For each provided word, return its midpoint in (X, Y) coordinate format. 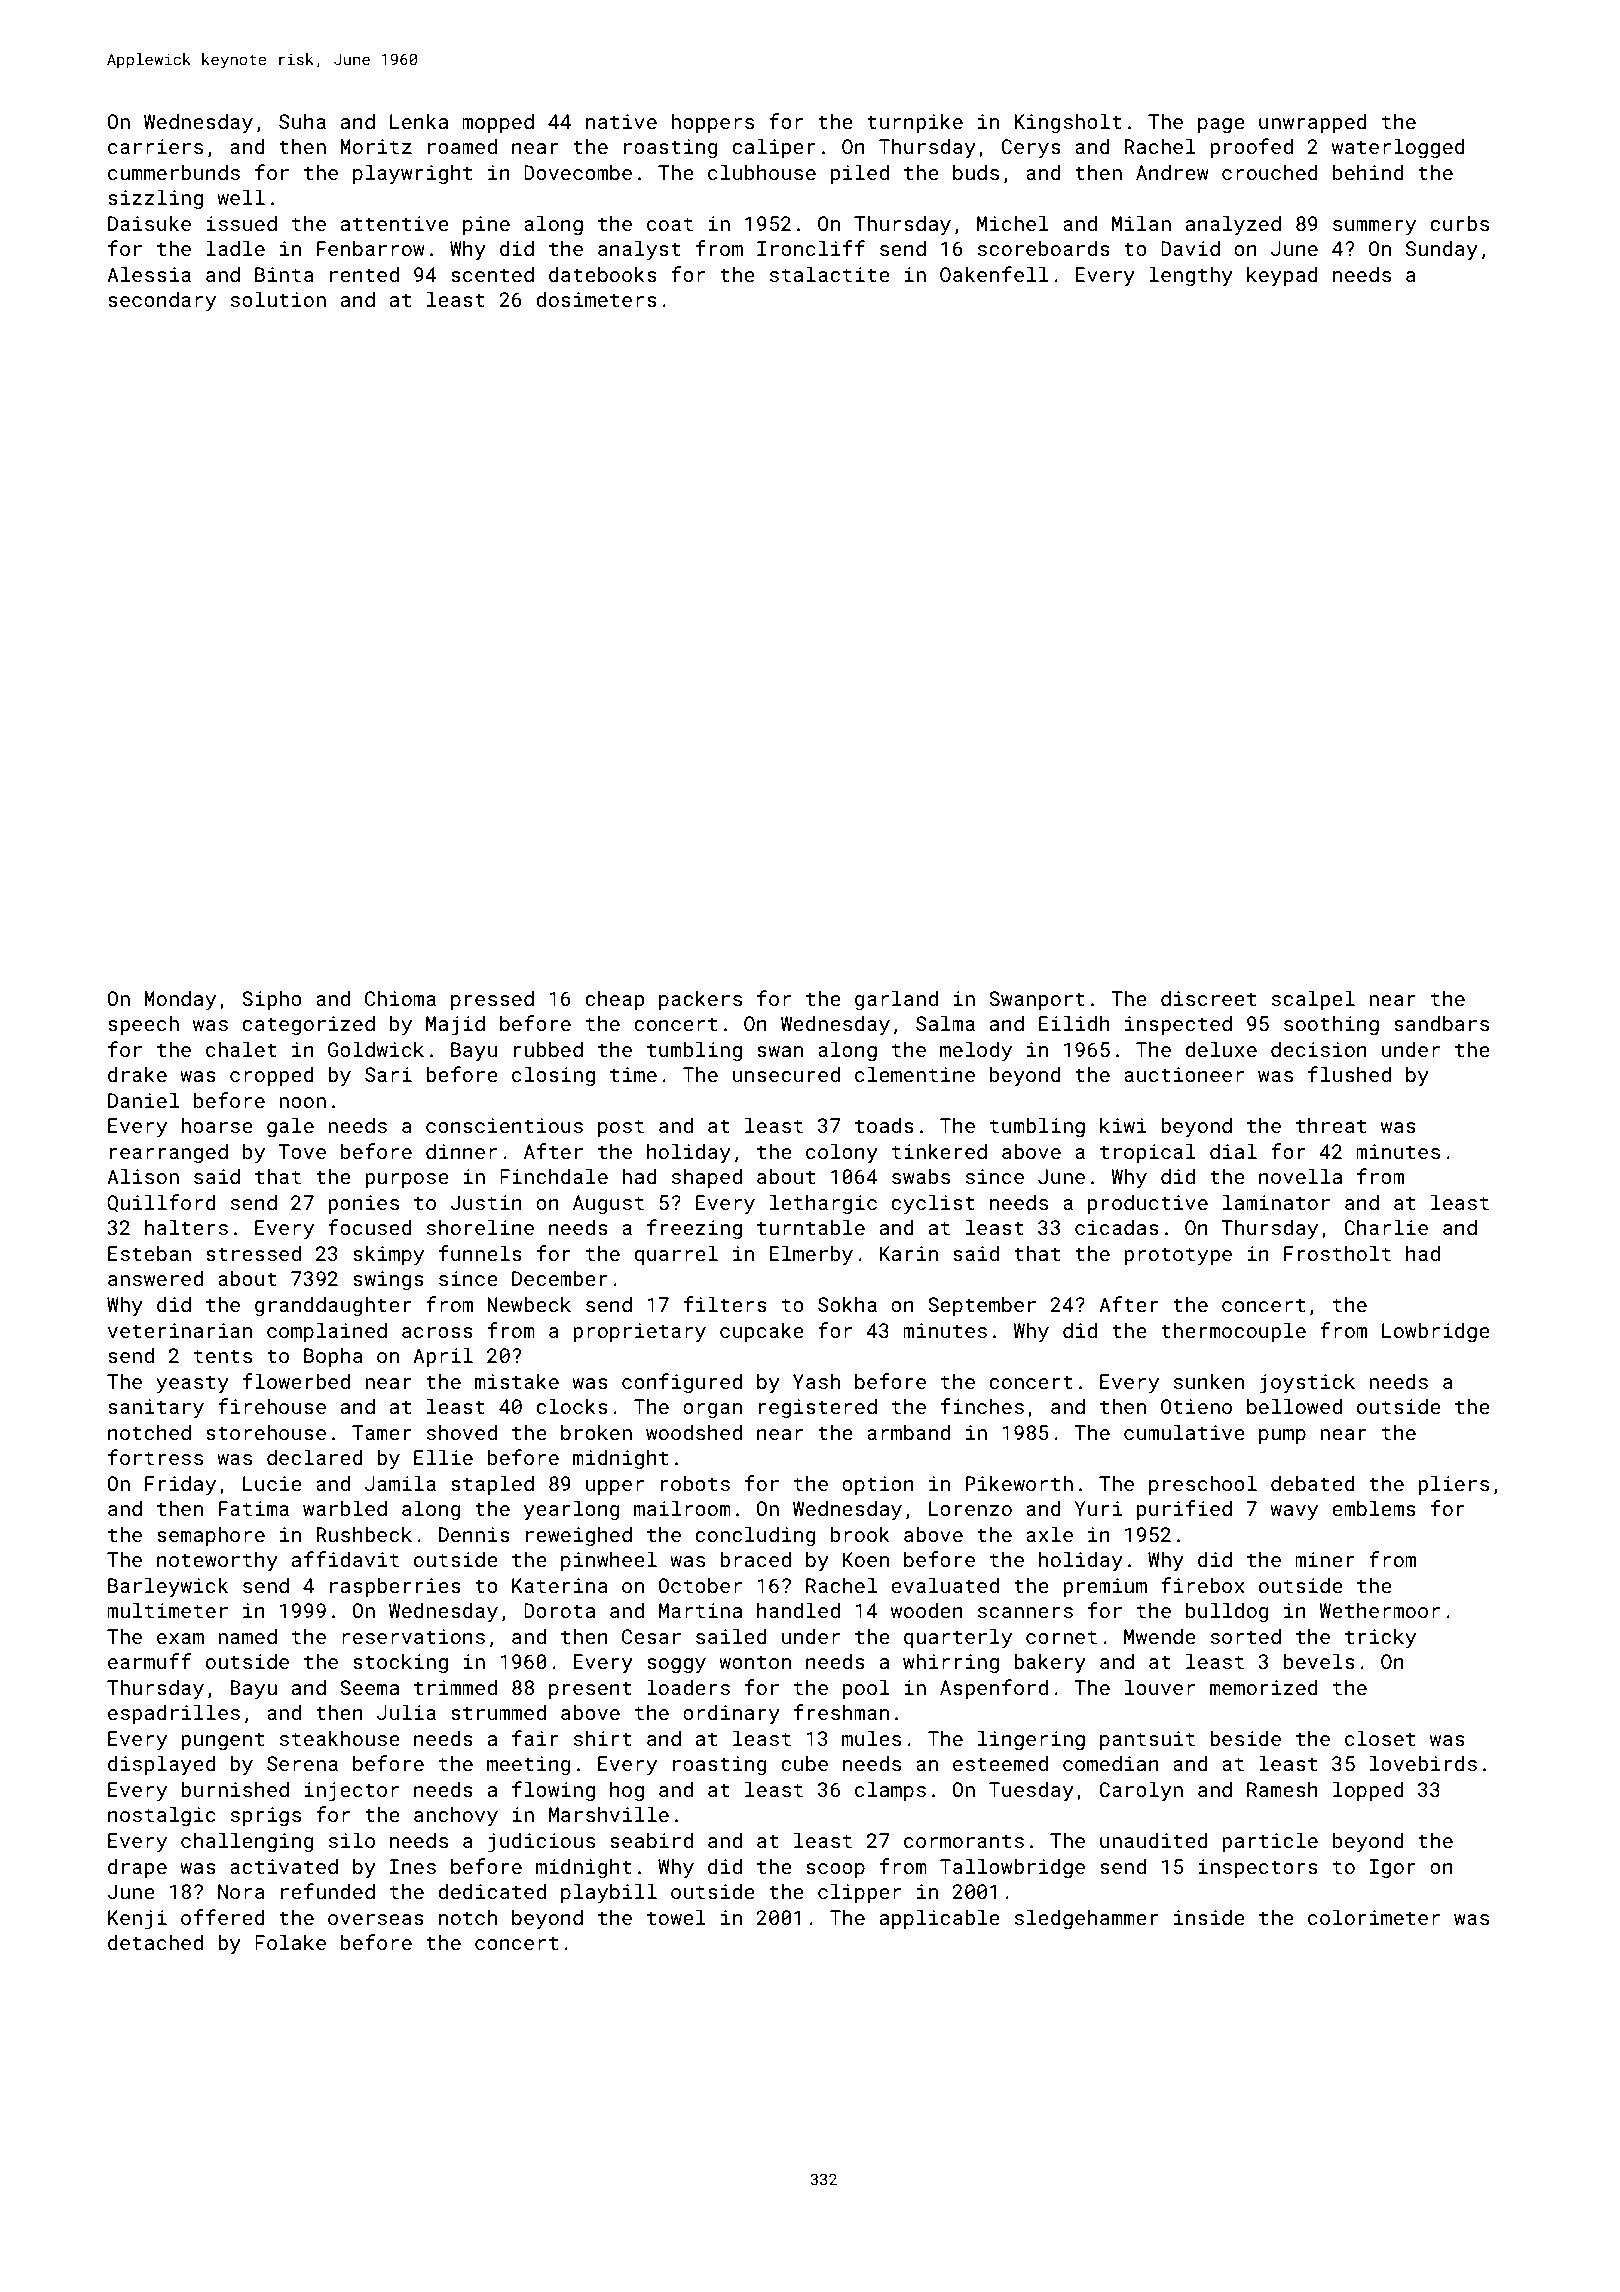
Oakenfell (994, 274)
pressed (492, 1000)
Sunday (1442, 250)
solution (278, 299)
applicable (940, 1919)
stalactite (830, 274)
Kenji (137, 1920)
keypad (1282, 276)
